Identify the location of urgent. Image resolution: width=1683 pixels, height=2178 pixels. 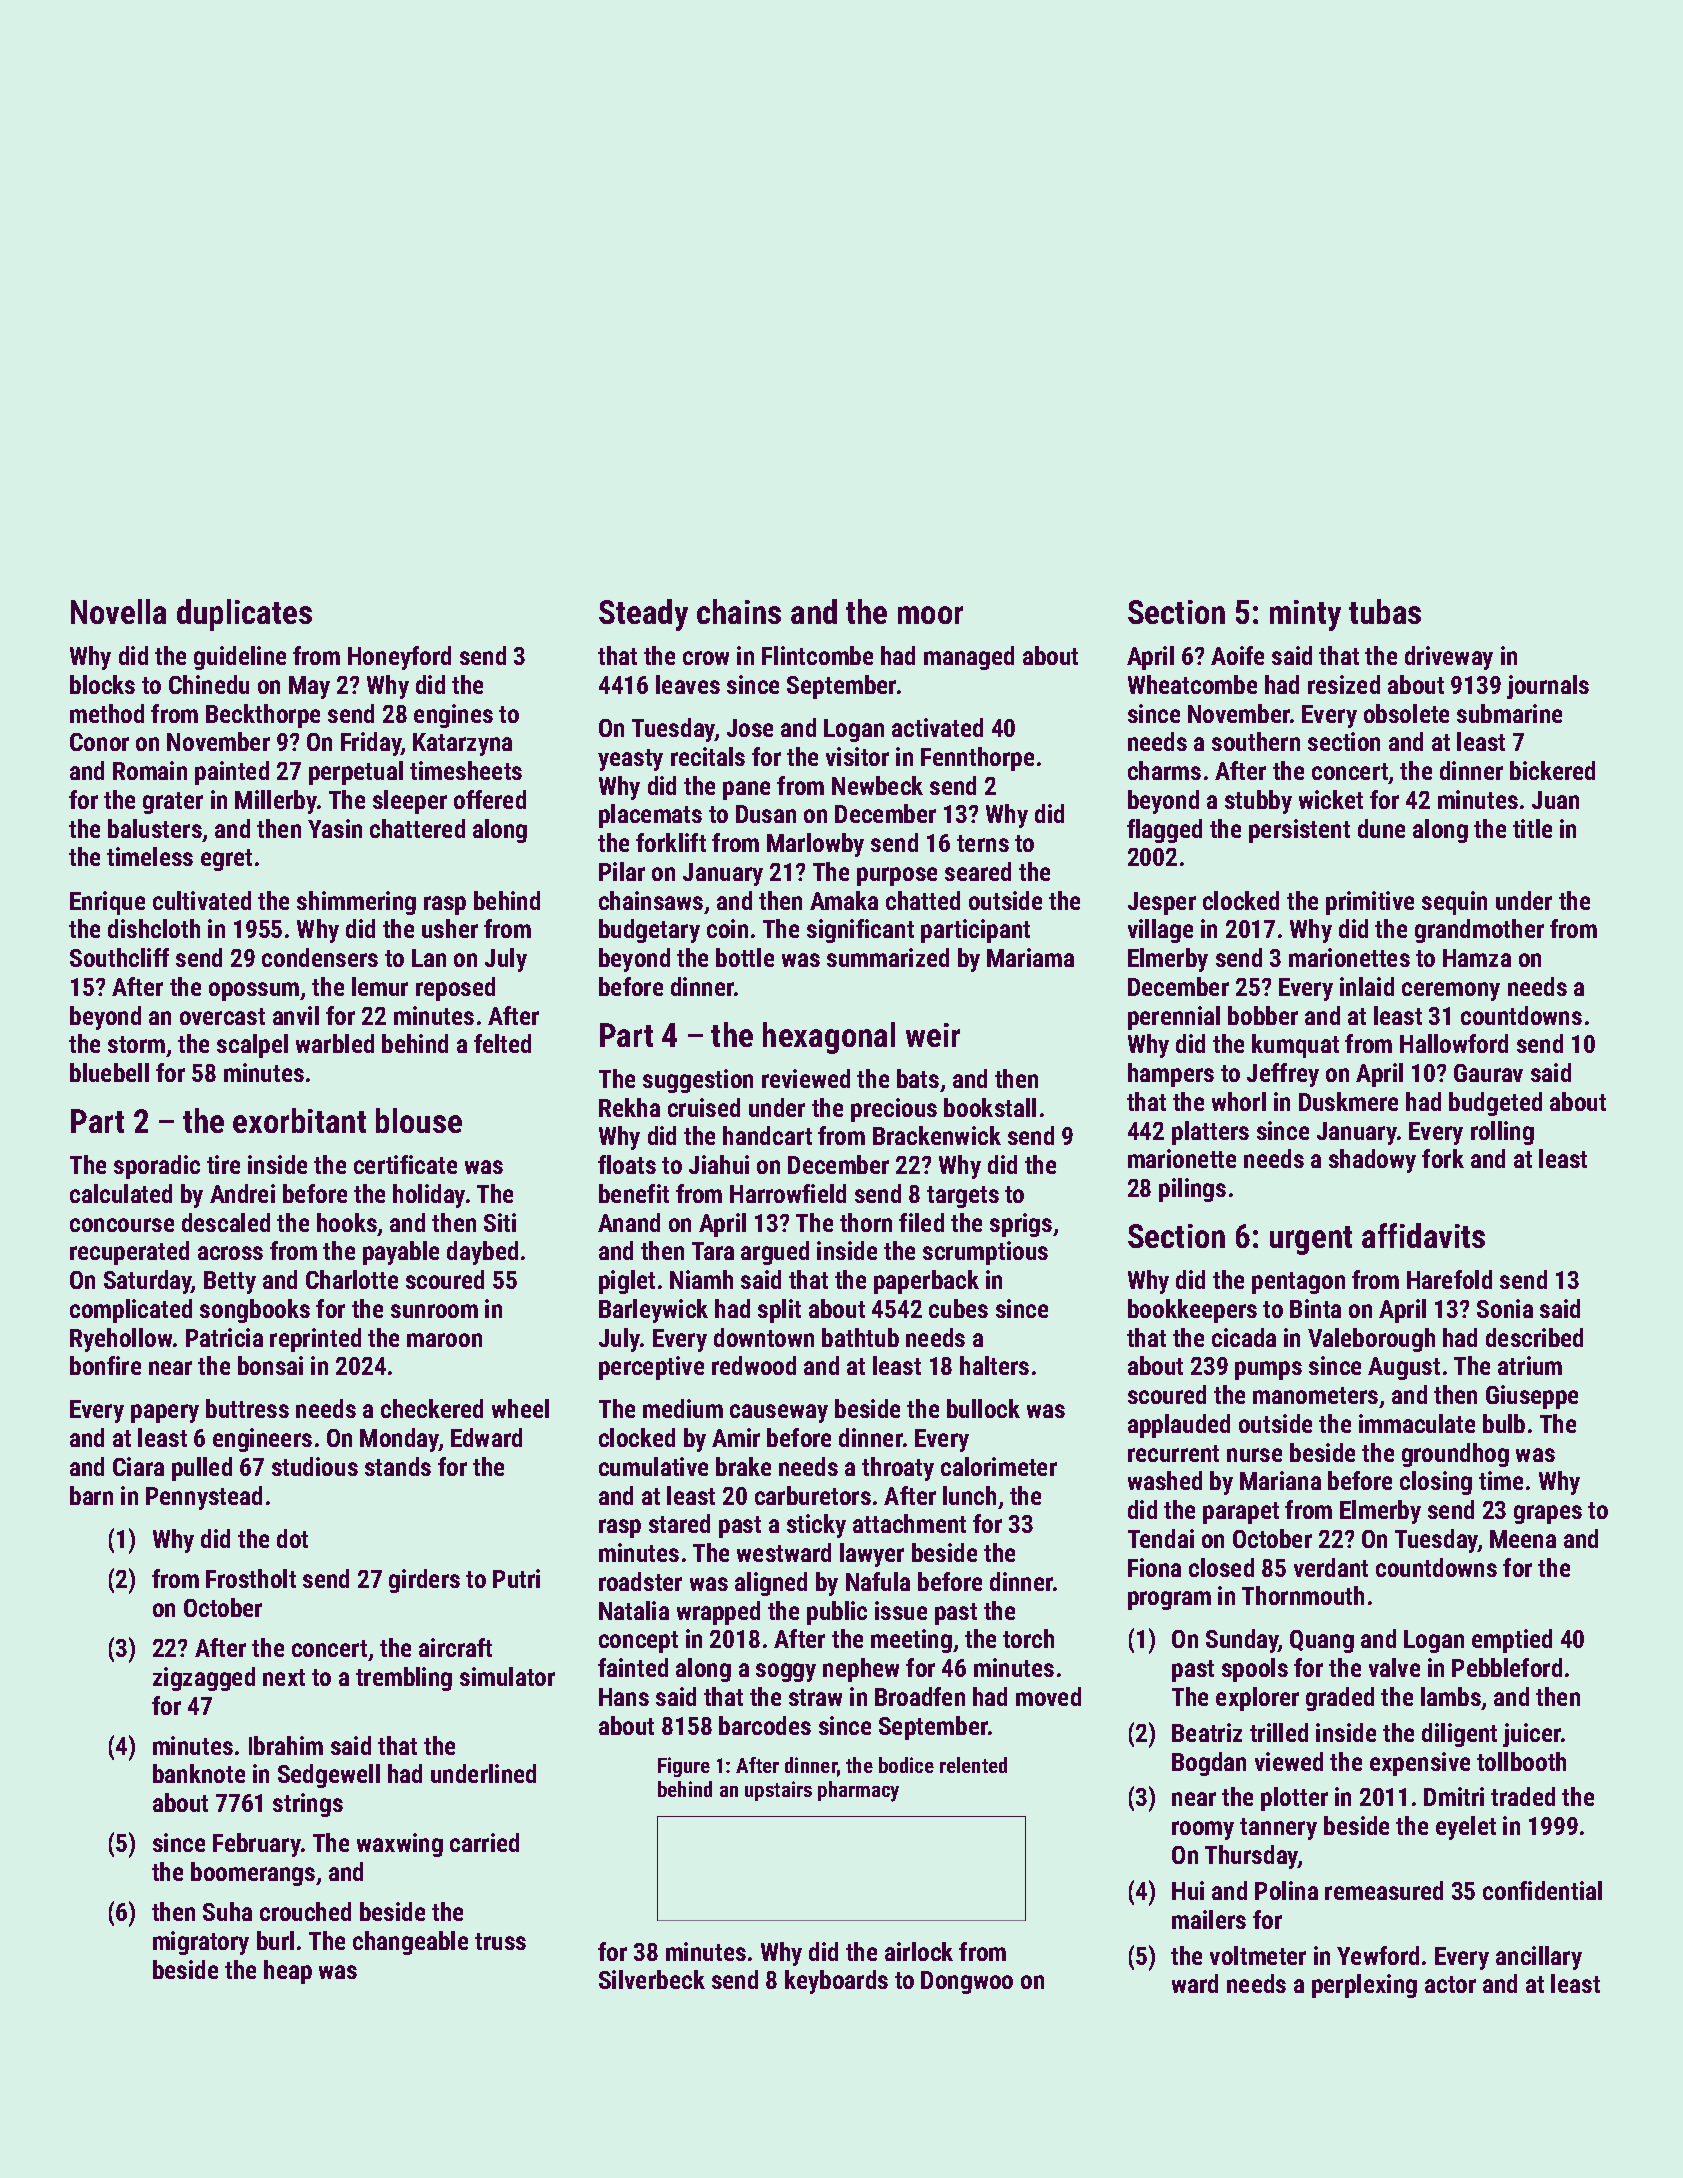
(1311, 1240).
